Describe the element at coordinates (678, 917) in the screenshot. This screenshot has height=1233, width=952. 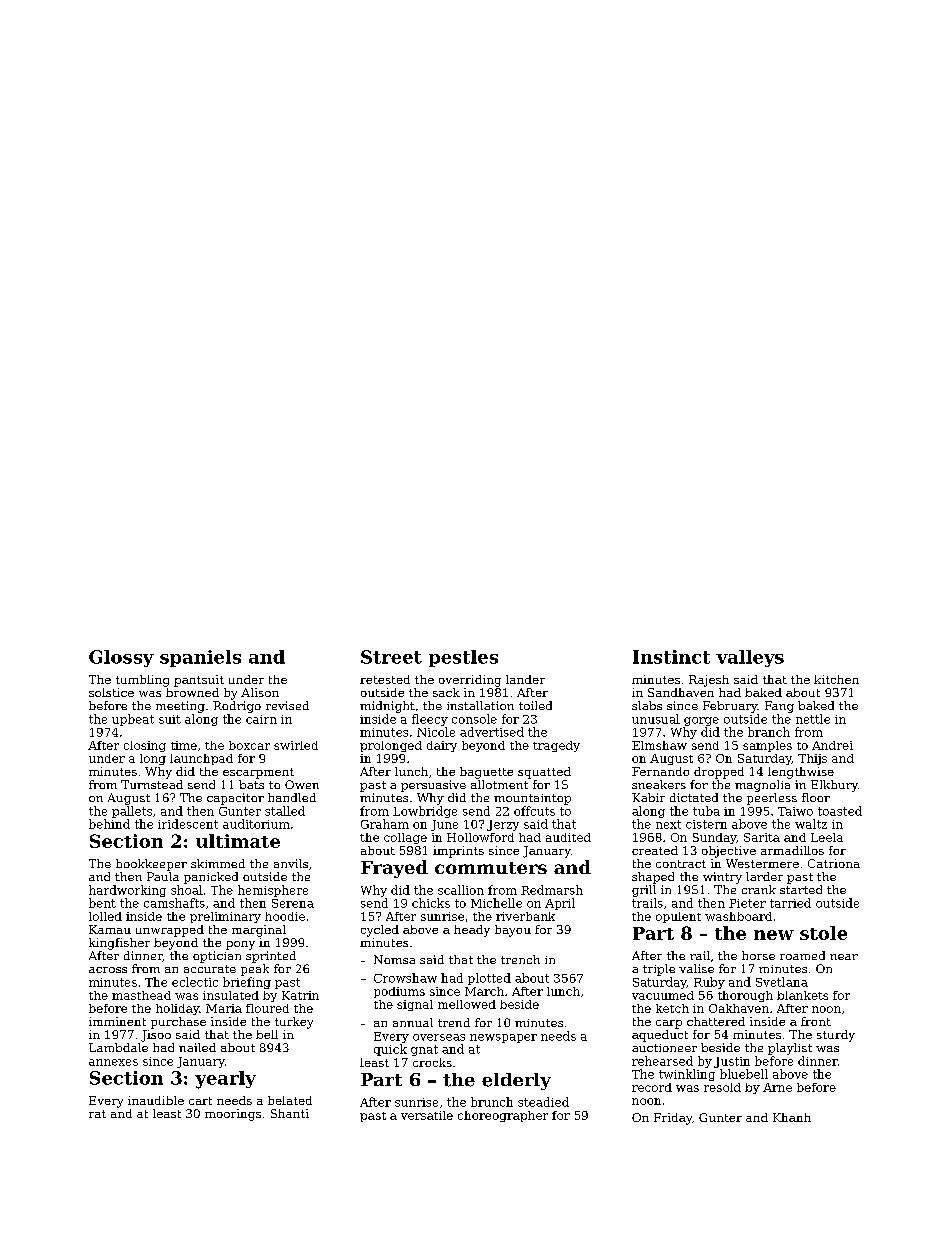
I see `opulent` at that location.
